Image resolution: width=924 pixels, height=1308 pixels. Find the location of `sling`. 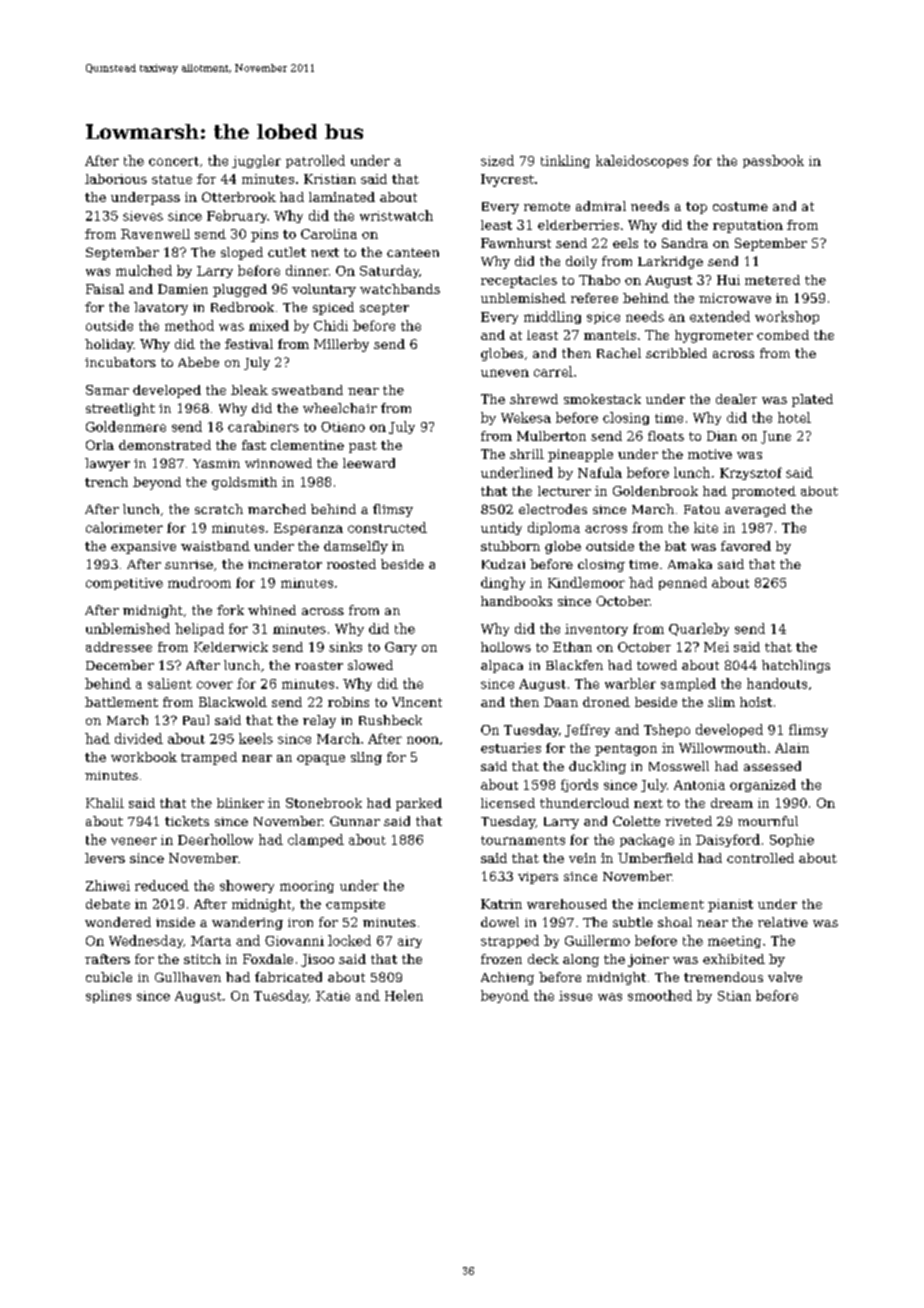

sling is located at coordinates (366, 758).
